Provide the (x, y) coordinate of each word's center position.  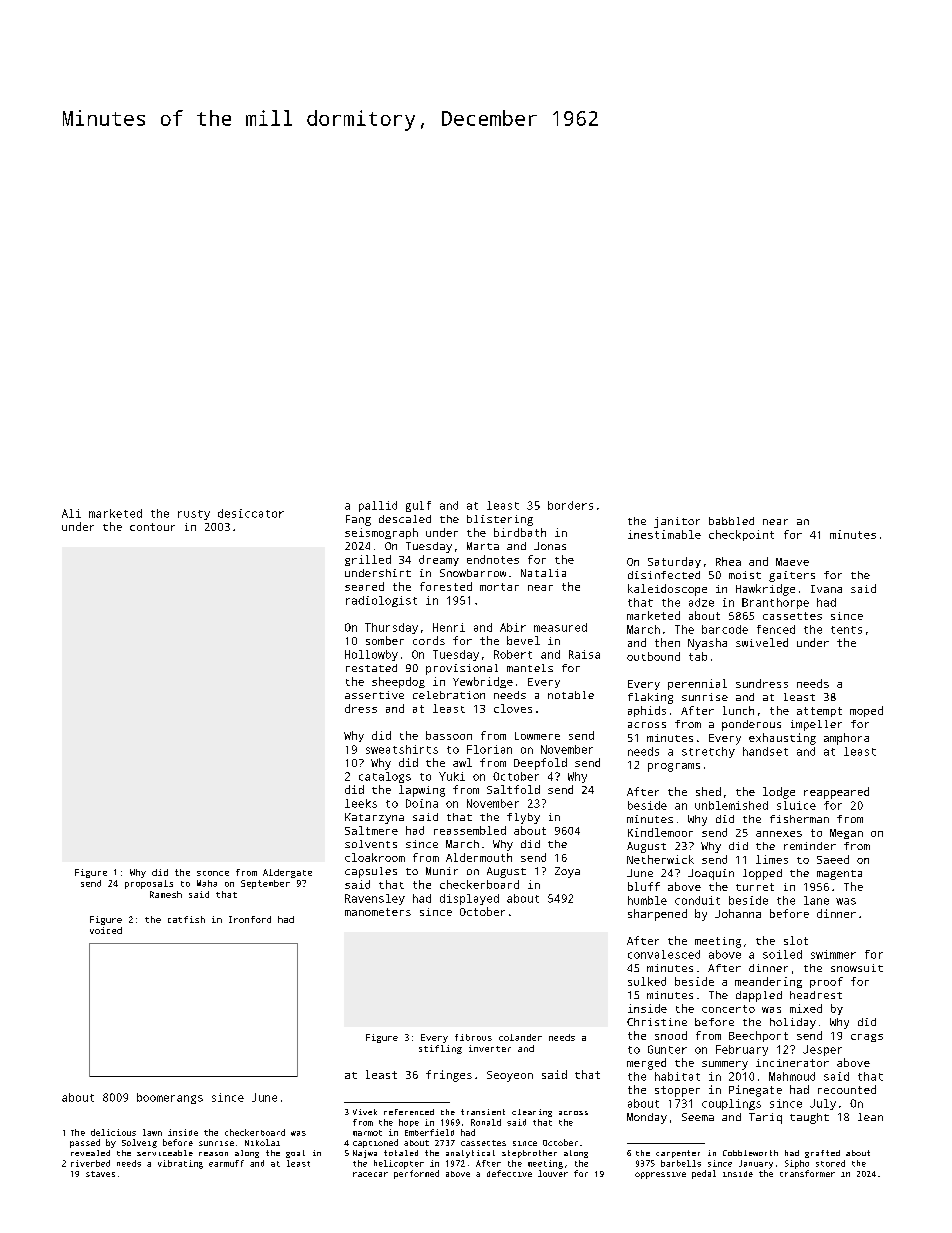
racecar (370, 1174)
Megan (846, 834)
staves (100, 1174)
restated (371, 668)
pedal (704, 1174)
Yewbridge (483, 682)
